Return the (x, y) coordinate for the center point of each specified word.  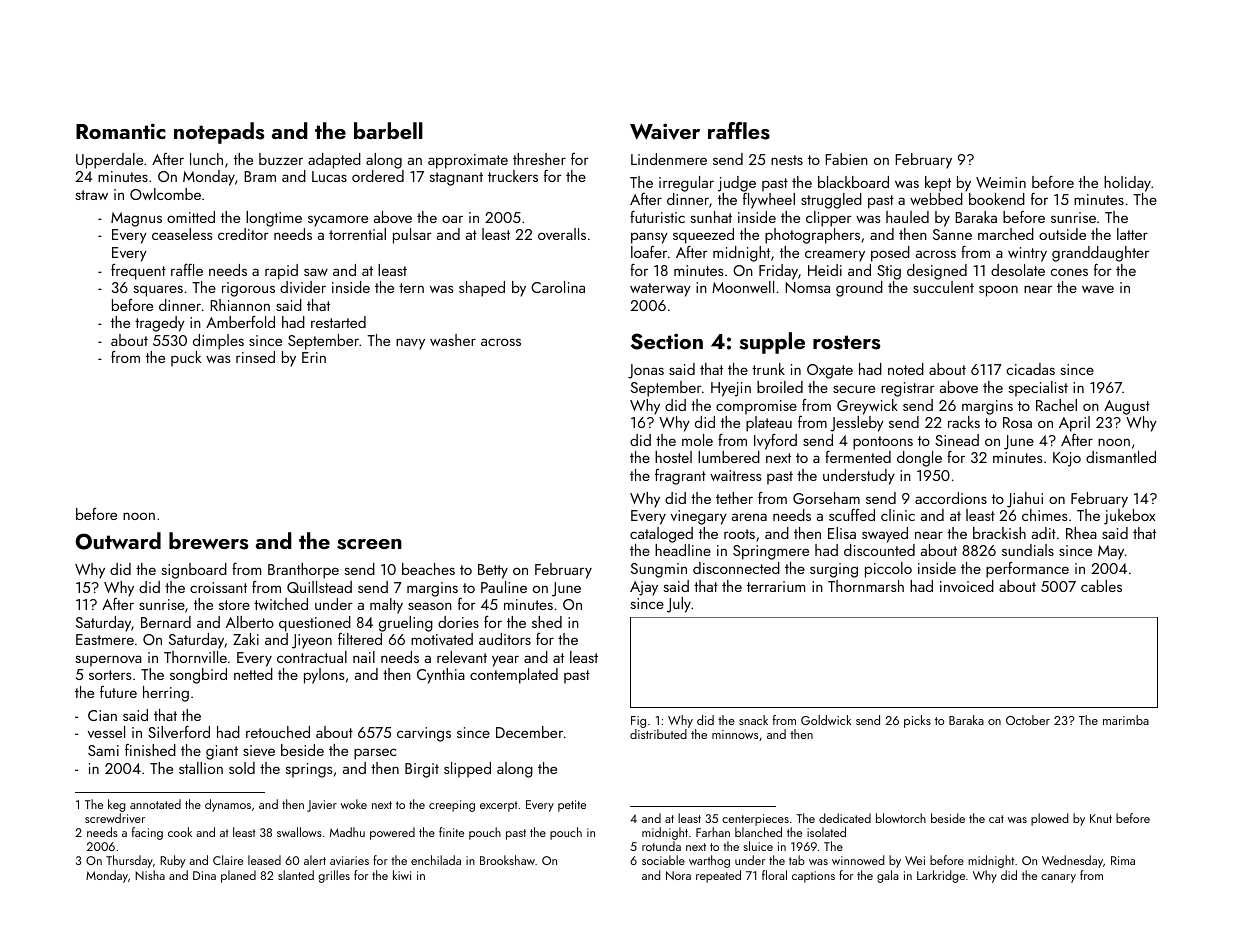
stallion (201, 768)
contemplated (514, 676)
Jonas (646, 371)
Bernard (166, 622)
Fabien (846, 159)
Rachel (1056, 405)
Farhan (713, 832)
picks (917, 721)
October (1028, 720)
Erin (314, 357)
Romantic (121, 131)
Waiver (665, 131)
